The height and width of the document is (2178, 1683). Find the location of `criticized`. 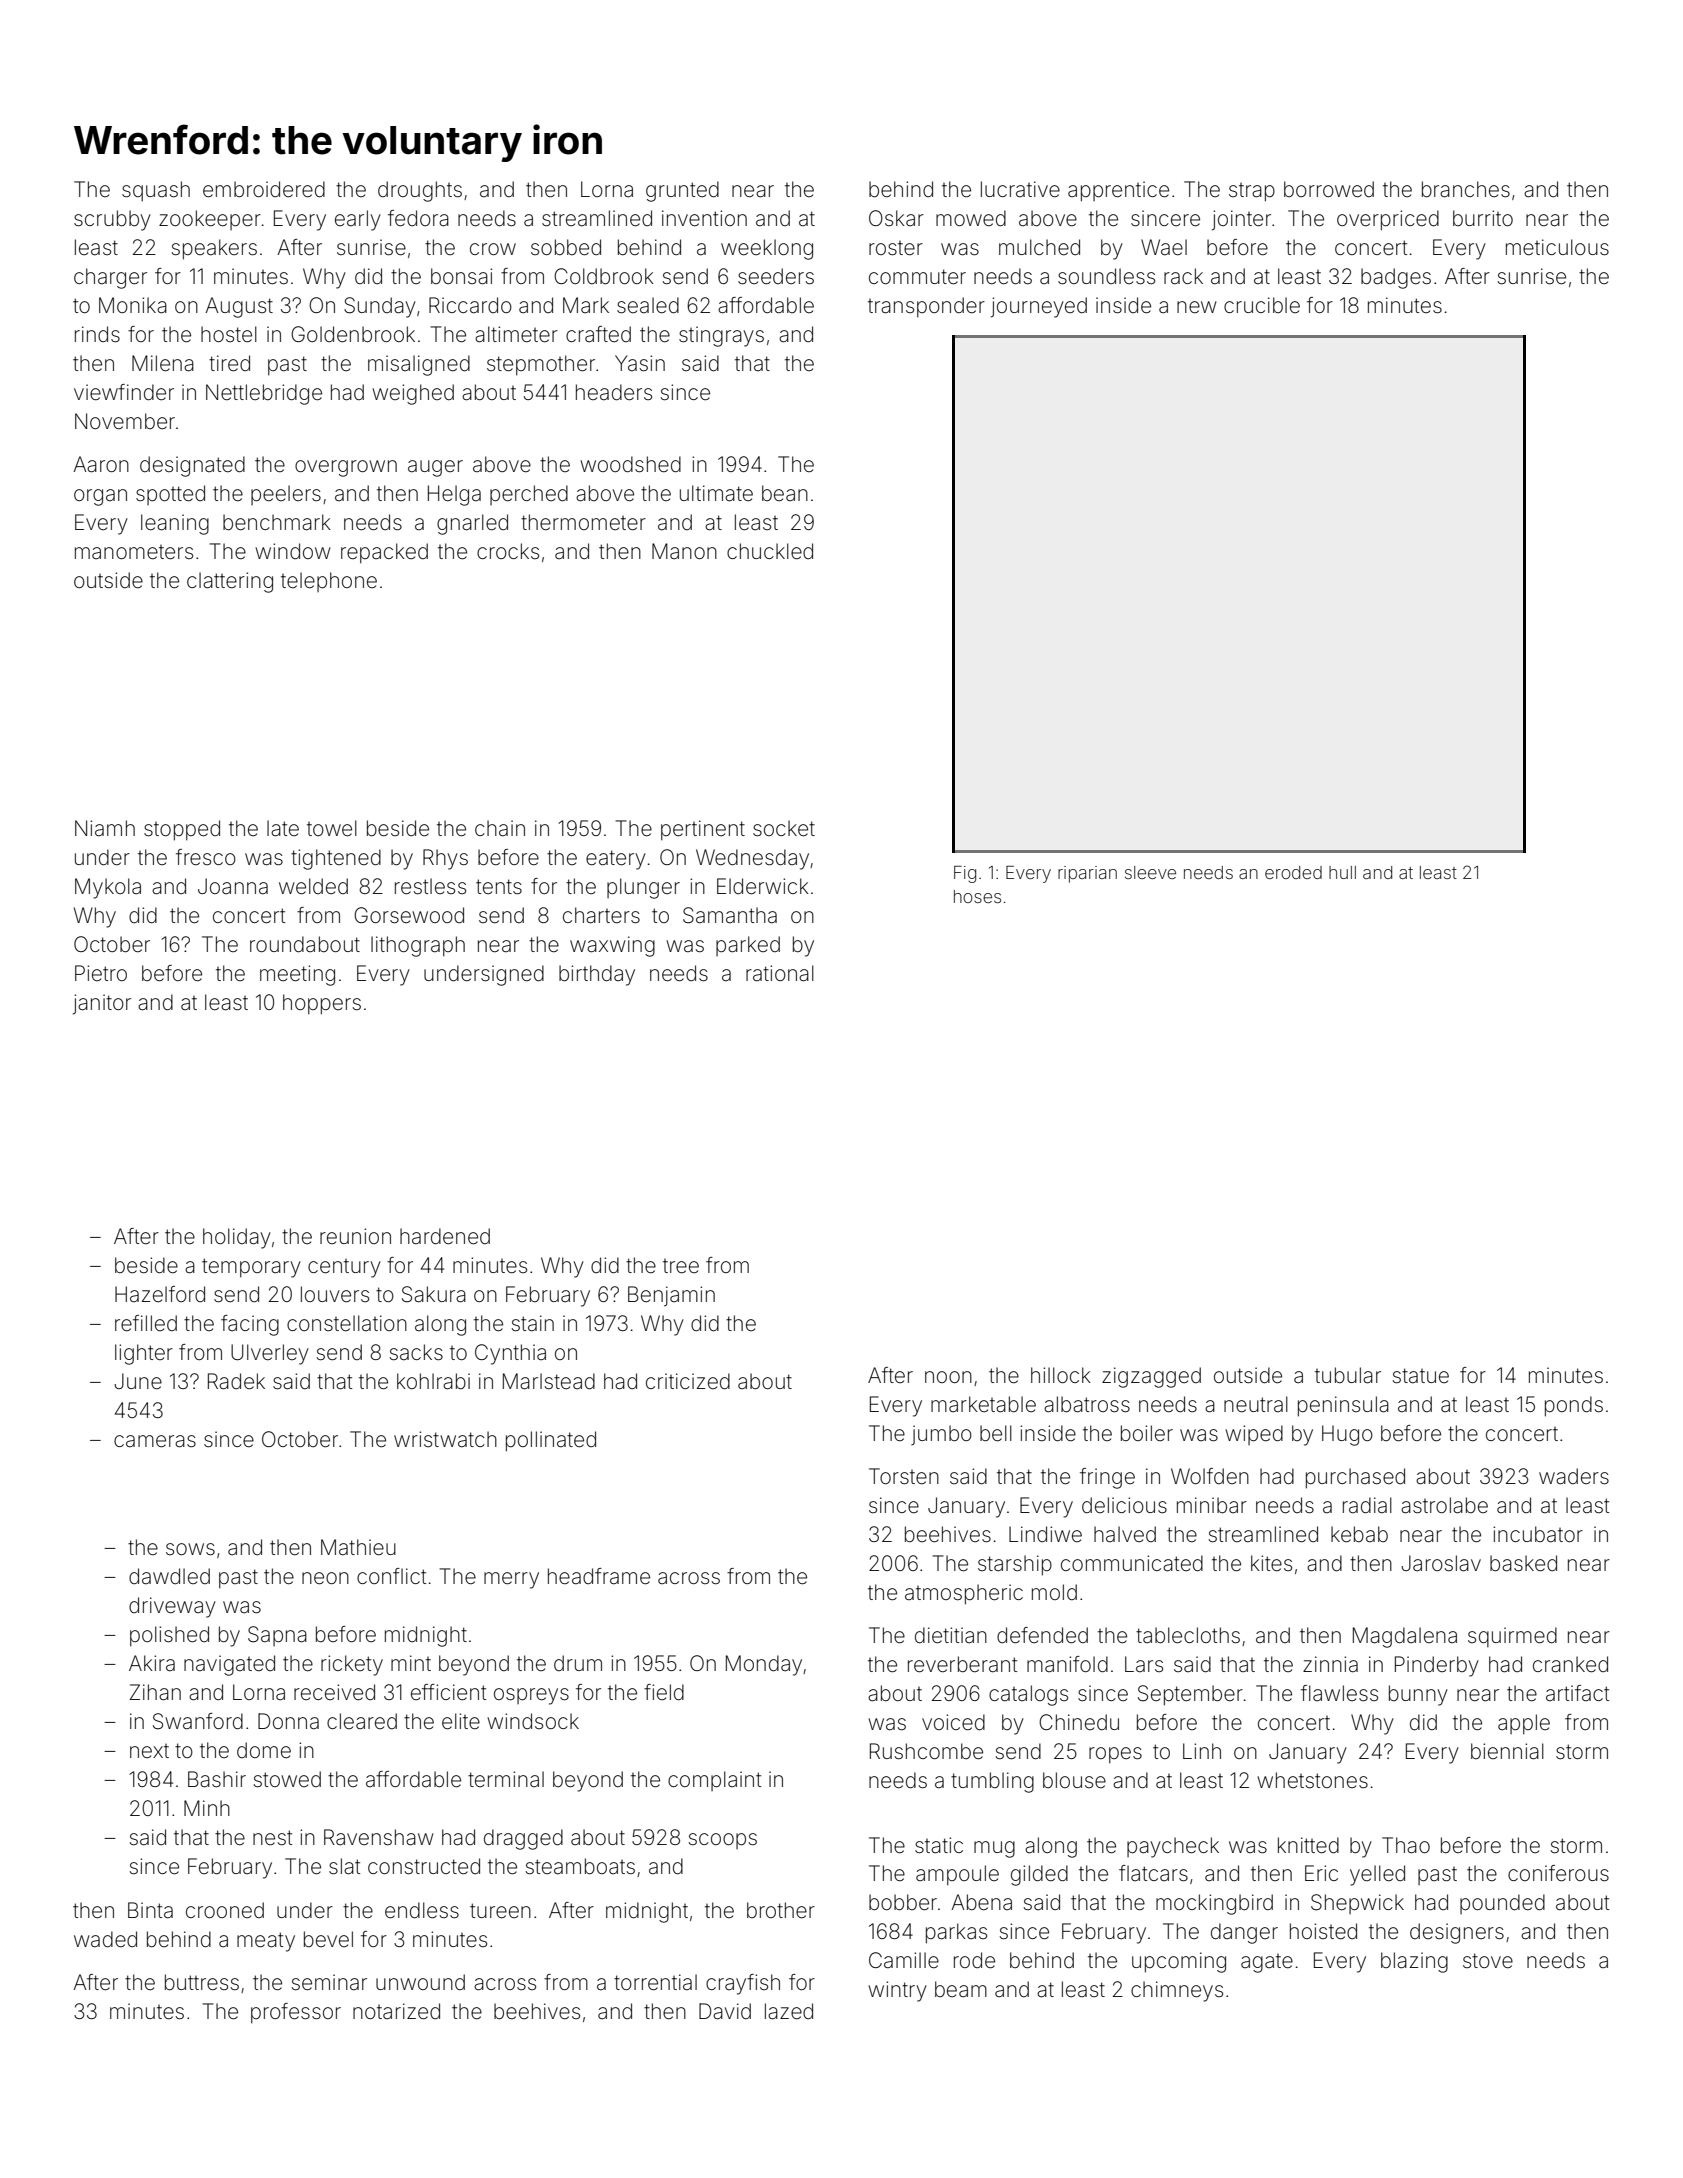

criticized is located at coordinates (688, 1381).
